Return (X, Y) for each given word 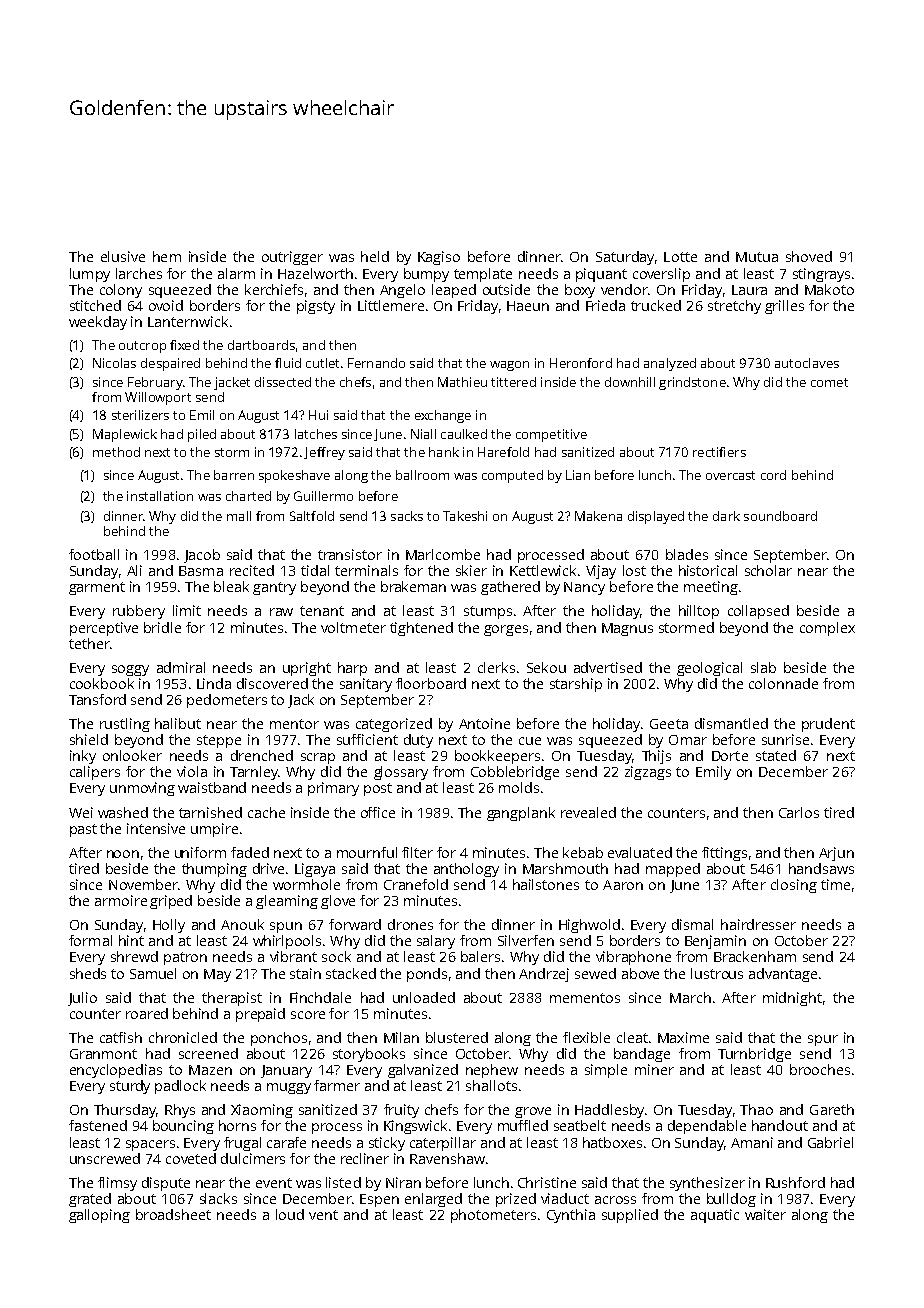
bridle (162, 627)
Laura (749, 290)
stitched (95, 305)
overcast (730, 475)
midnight (792, 999)
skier (471, 570)
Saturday (625, 258)
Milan (401, 1037)
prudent (828, 725)
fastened (98, 1125)
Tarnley (254, 773)
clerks (496, 667)
